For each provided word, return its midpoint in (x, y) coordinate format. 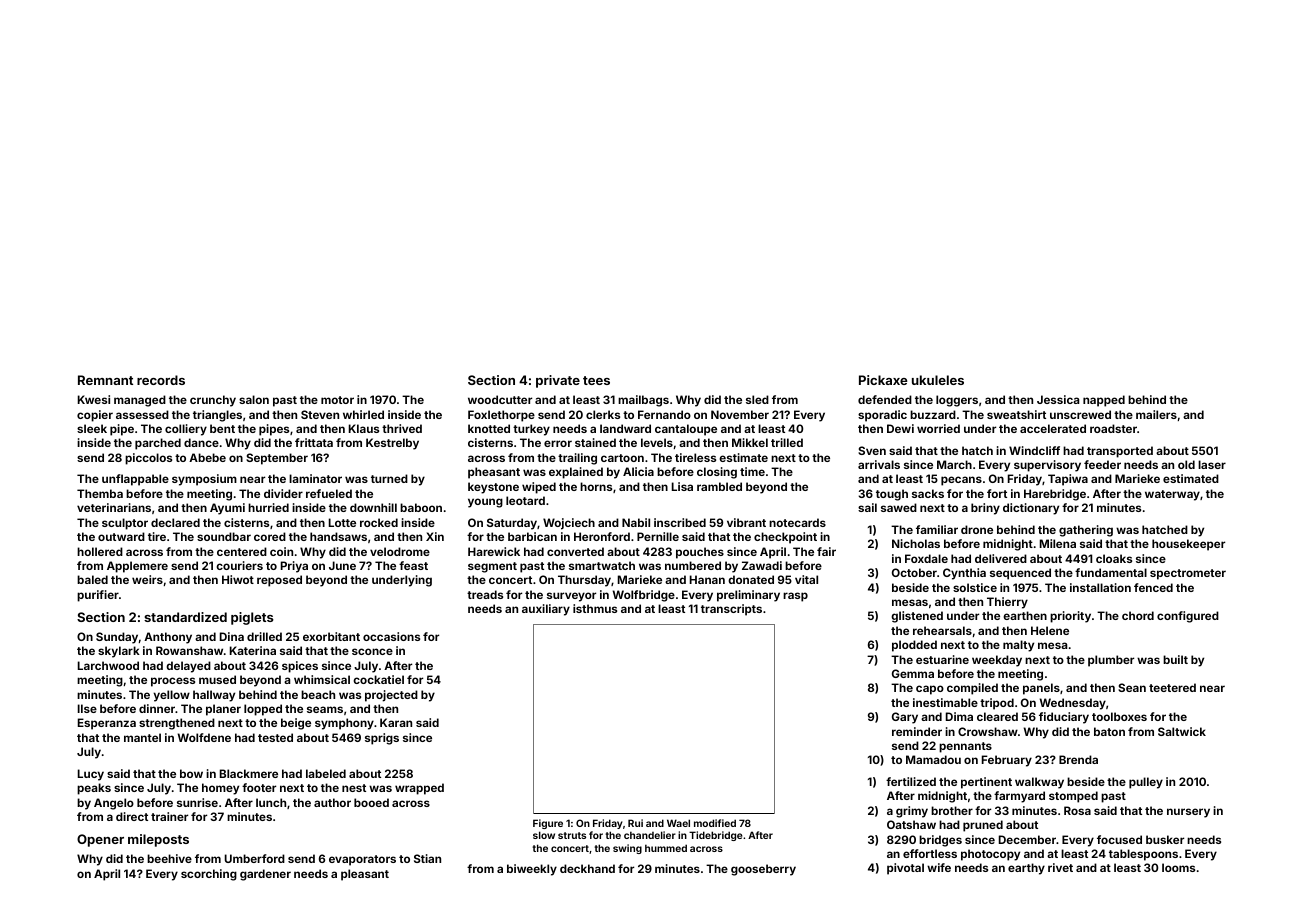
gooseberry (763, 870)
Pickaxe (883, 380)
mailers (1156, 414)
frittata (314, 442)
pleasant (365, 875)
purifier (98, 596)
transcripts (731, 610)
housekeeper (1188, 545)
